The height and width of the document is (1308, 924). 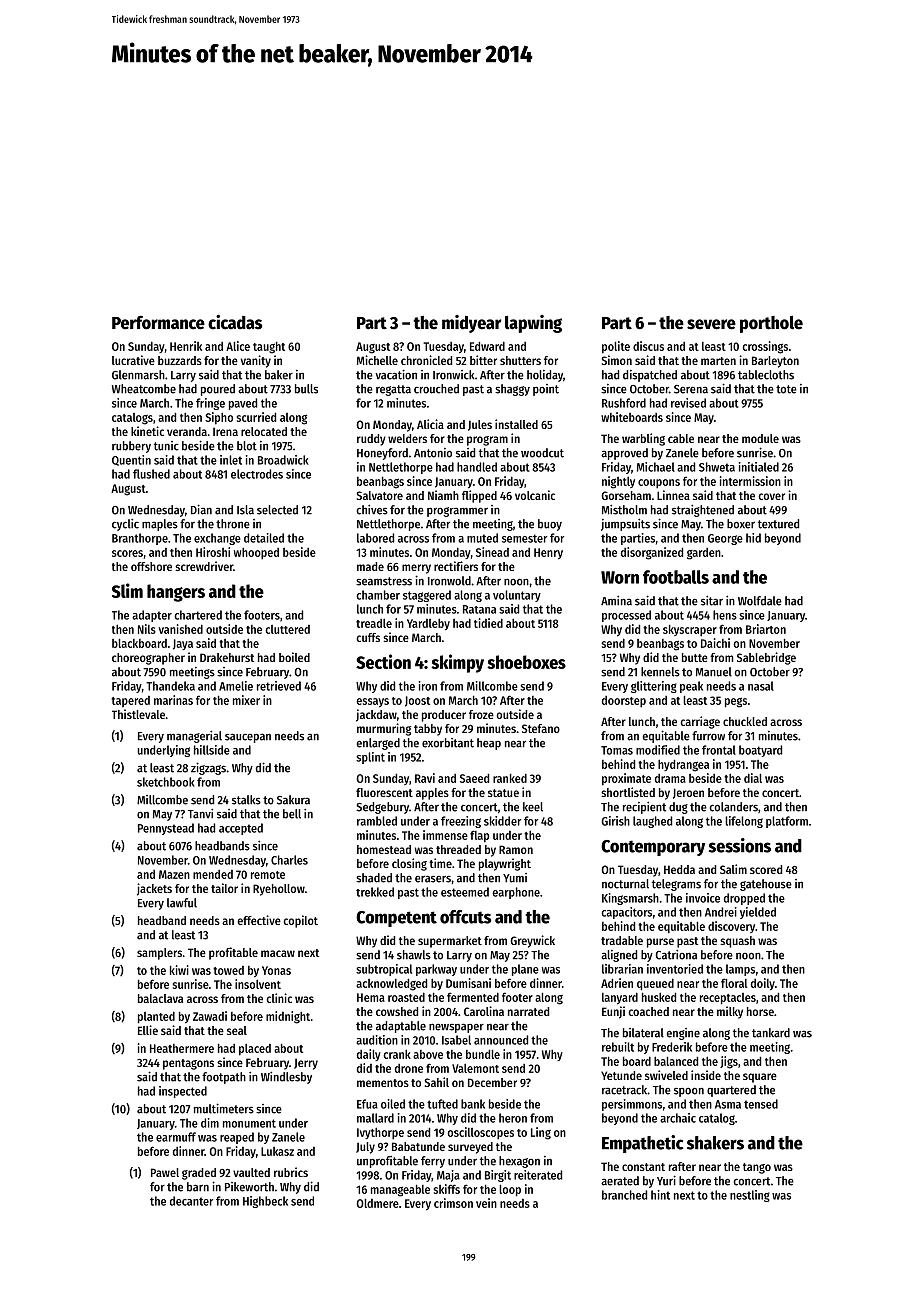 What do you see at coordinates (471, 324) in the document?
I see `midyear` at bounding box center [471, 324].
